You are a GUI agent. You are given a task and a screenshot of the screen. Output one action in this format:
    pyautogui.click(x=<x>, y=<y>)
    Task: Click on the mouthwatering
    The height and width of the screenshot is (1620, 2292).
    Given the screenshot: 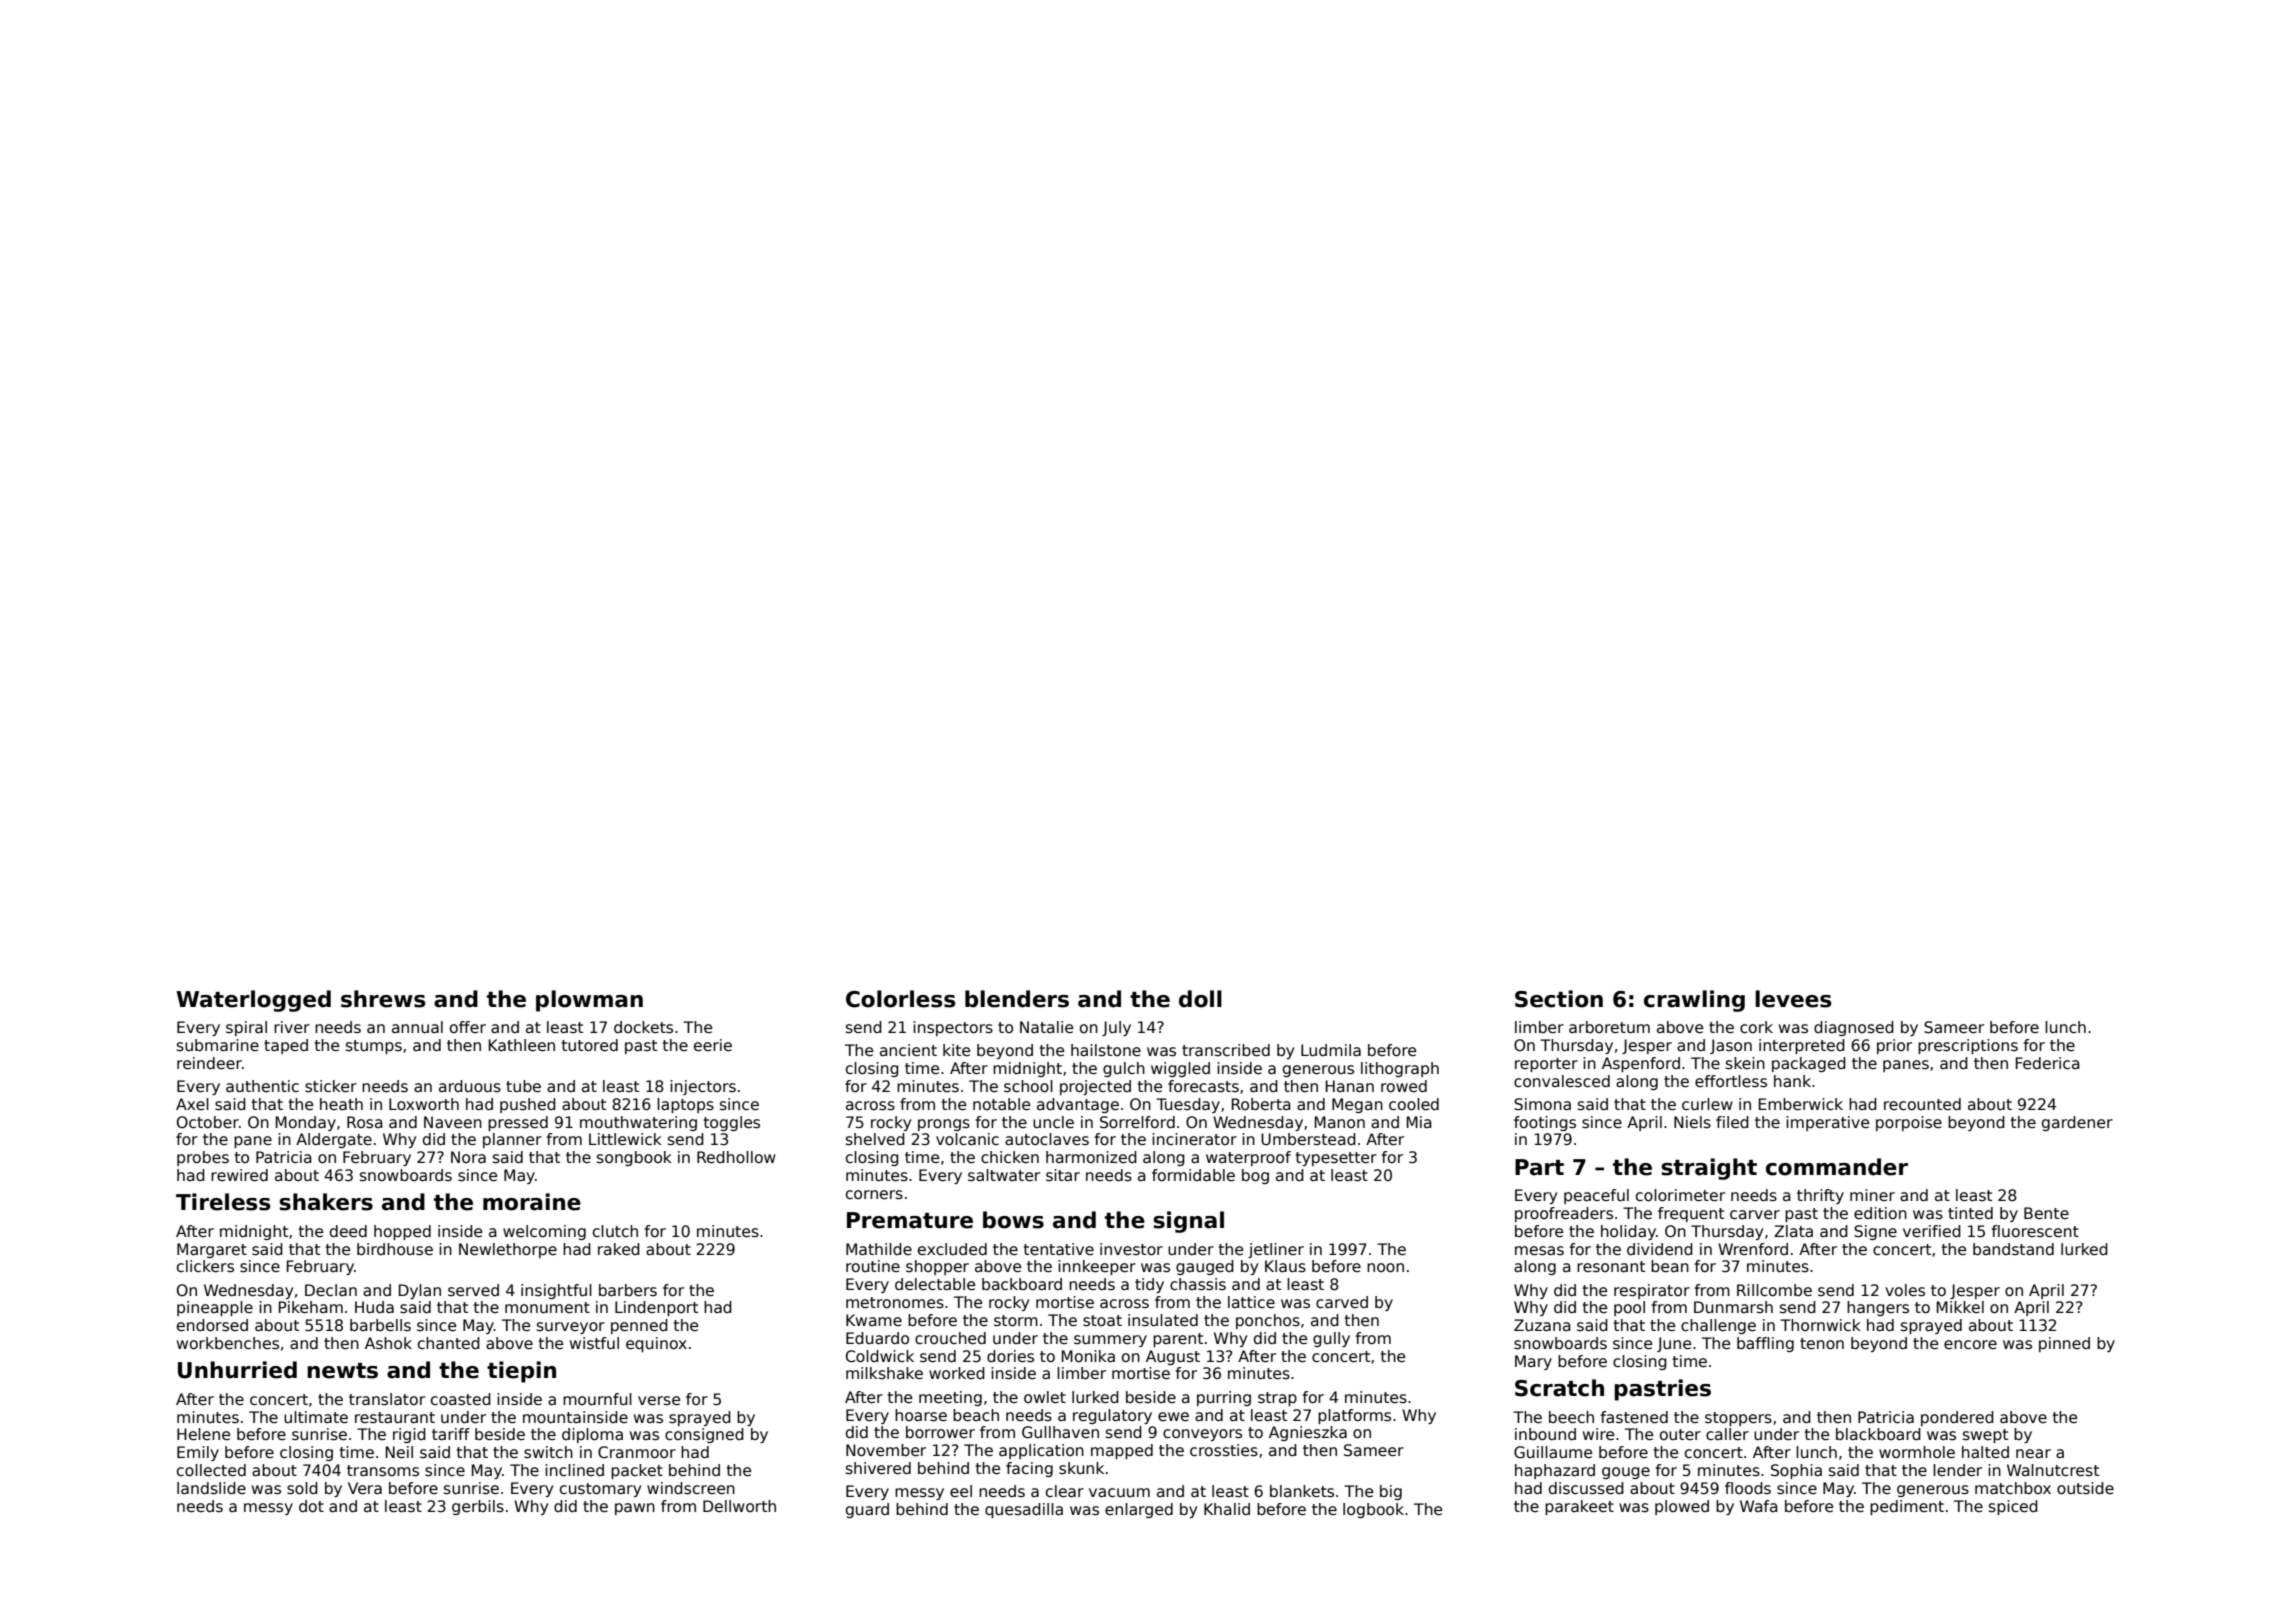 What is the action you would take?
    pyautogui.click(x=638, y=1123)
